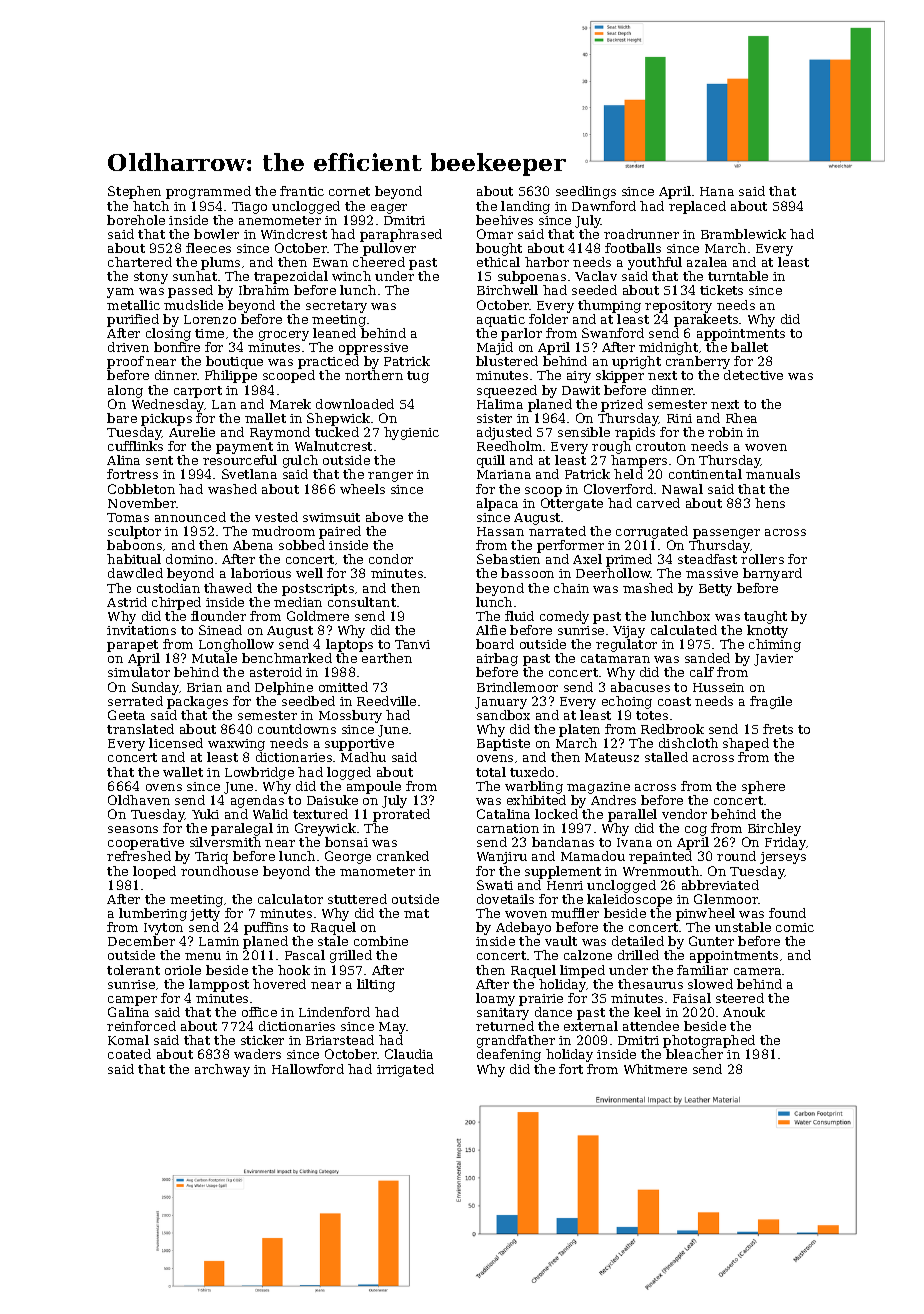 Image resolution: width=924 pixels, height=1314 pixels. I want to click on grilled, so click(351, 956).
